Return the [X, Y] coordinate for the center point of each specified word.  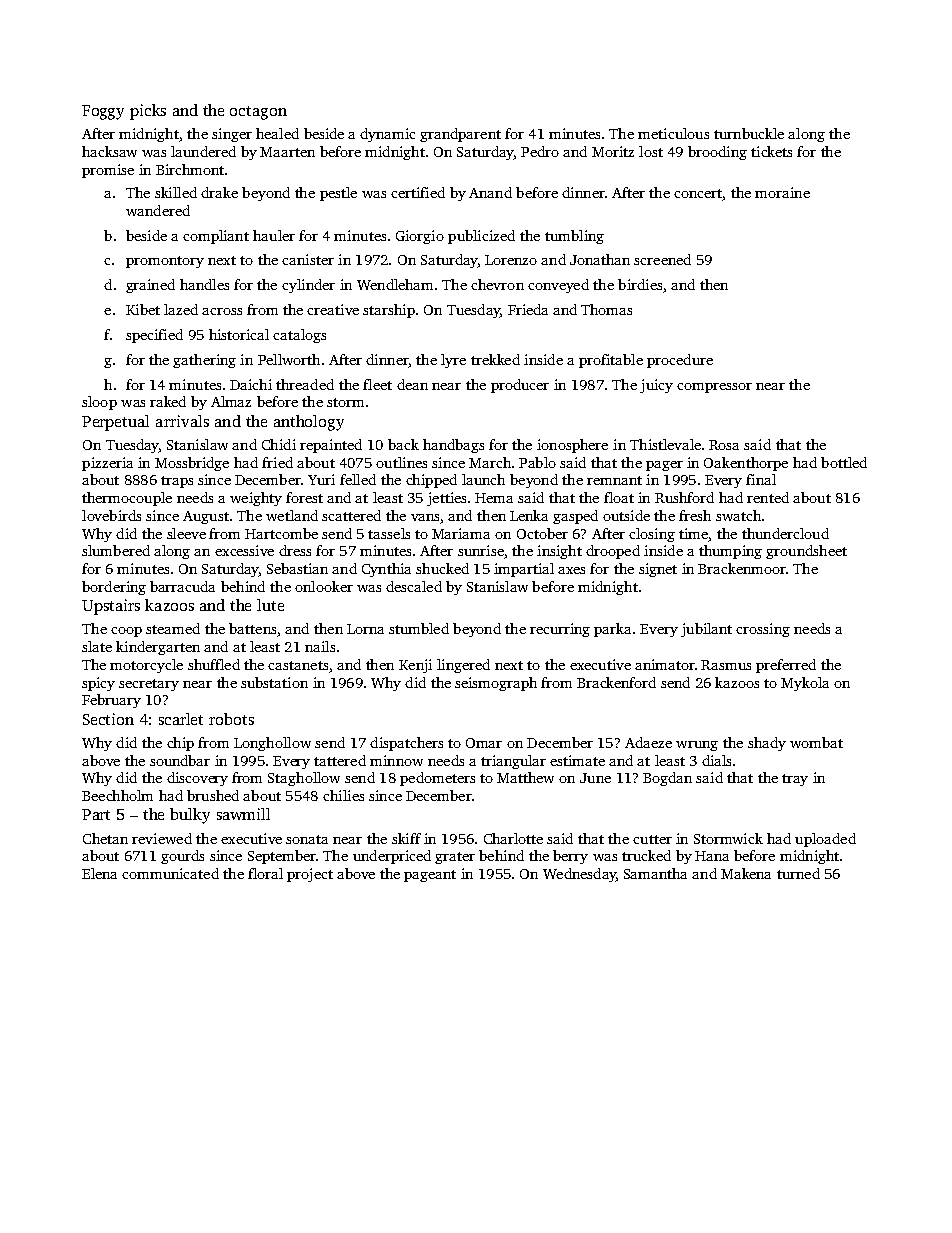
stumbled [419, 628]
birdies [640, 284]
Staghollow [304, 779]
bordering [114, 588]
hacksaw [109, 151]
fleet [377, 384]
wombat [816, 742]
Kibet [143, 309]
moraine [782, 192]
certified [418, 192]
